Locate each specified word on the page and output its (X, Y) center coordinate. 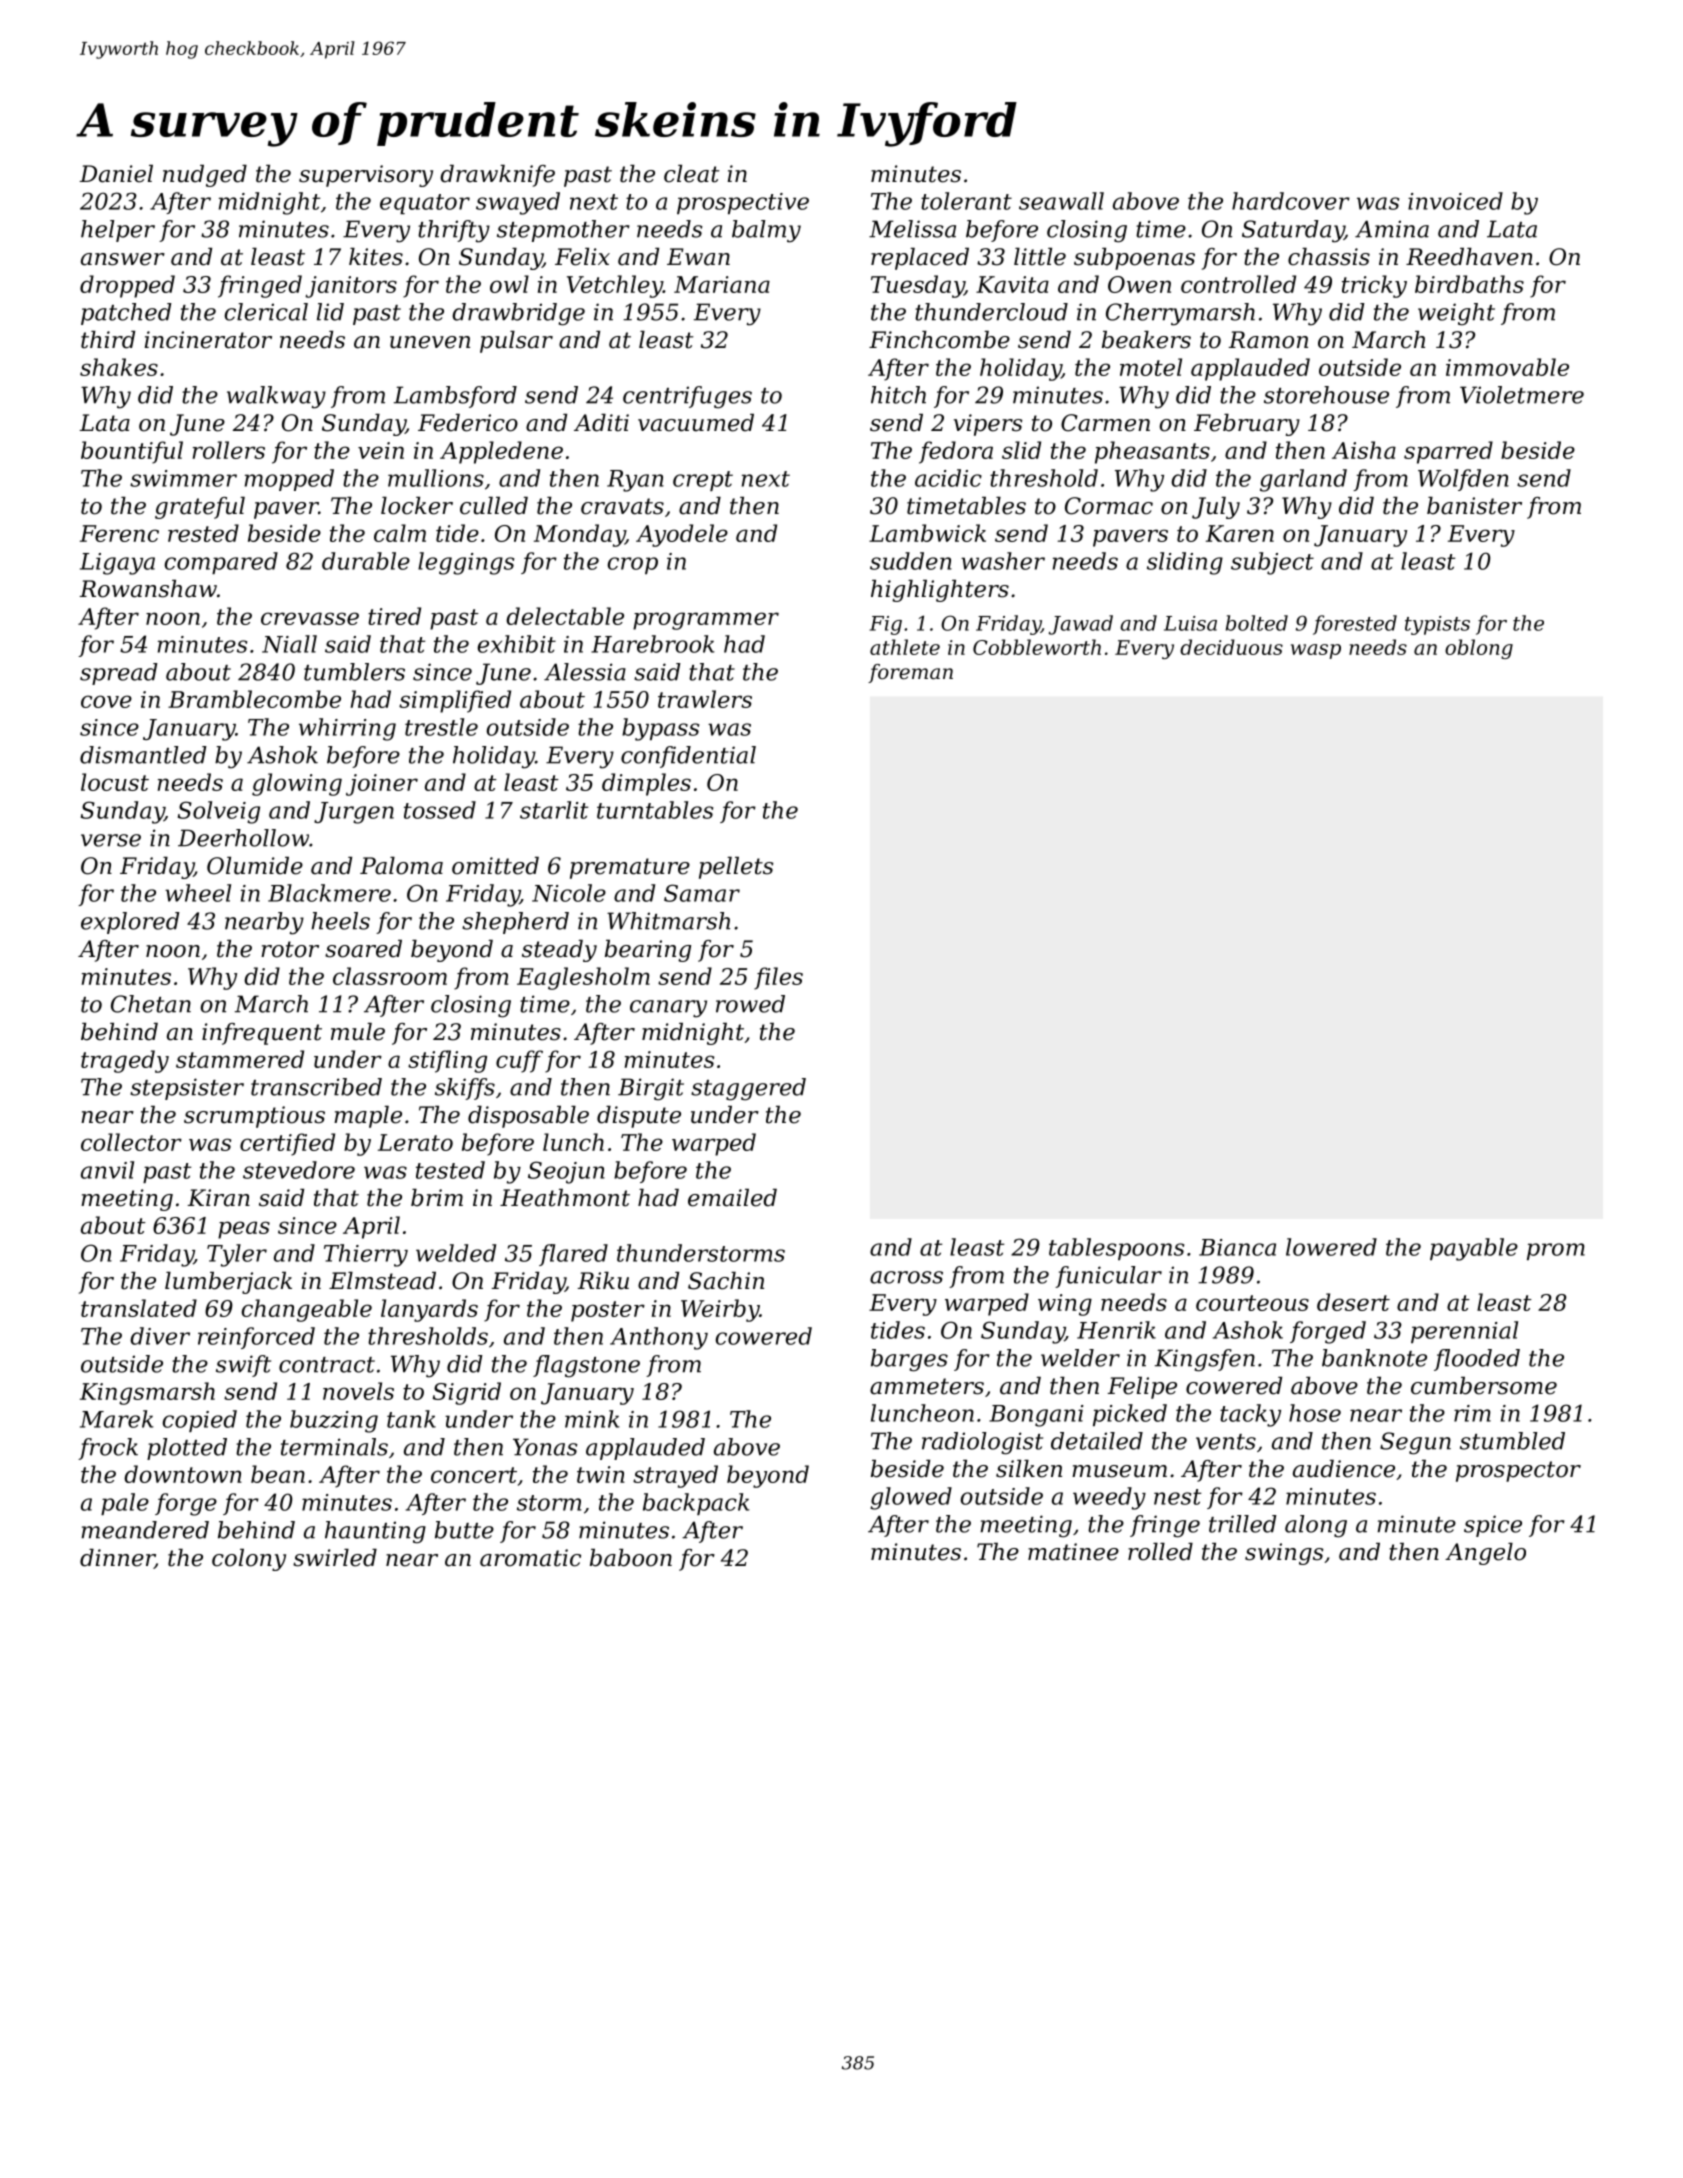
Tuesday (917, 286)
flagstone (586, 1366)
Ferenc (119, 533)
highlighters (940, 591)
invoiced (1455, 201)
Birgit (651, 1089)
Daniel (116, 174)
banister (1474, 506)
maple (368, 1117)
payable (1474, 1249)
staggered (748, 1089)
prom (1556, 1251)
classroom (390, 976)
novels (358, 1391)
